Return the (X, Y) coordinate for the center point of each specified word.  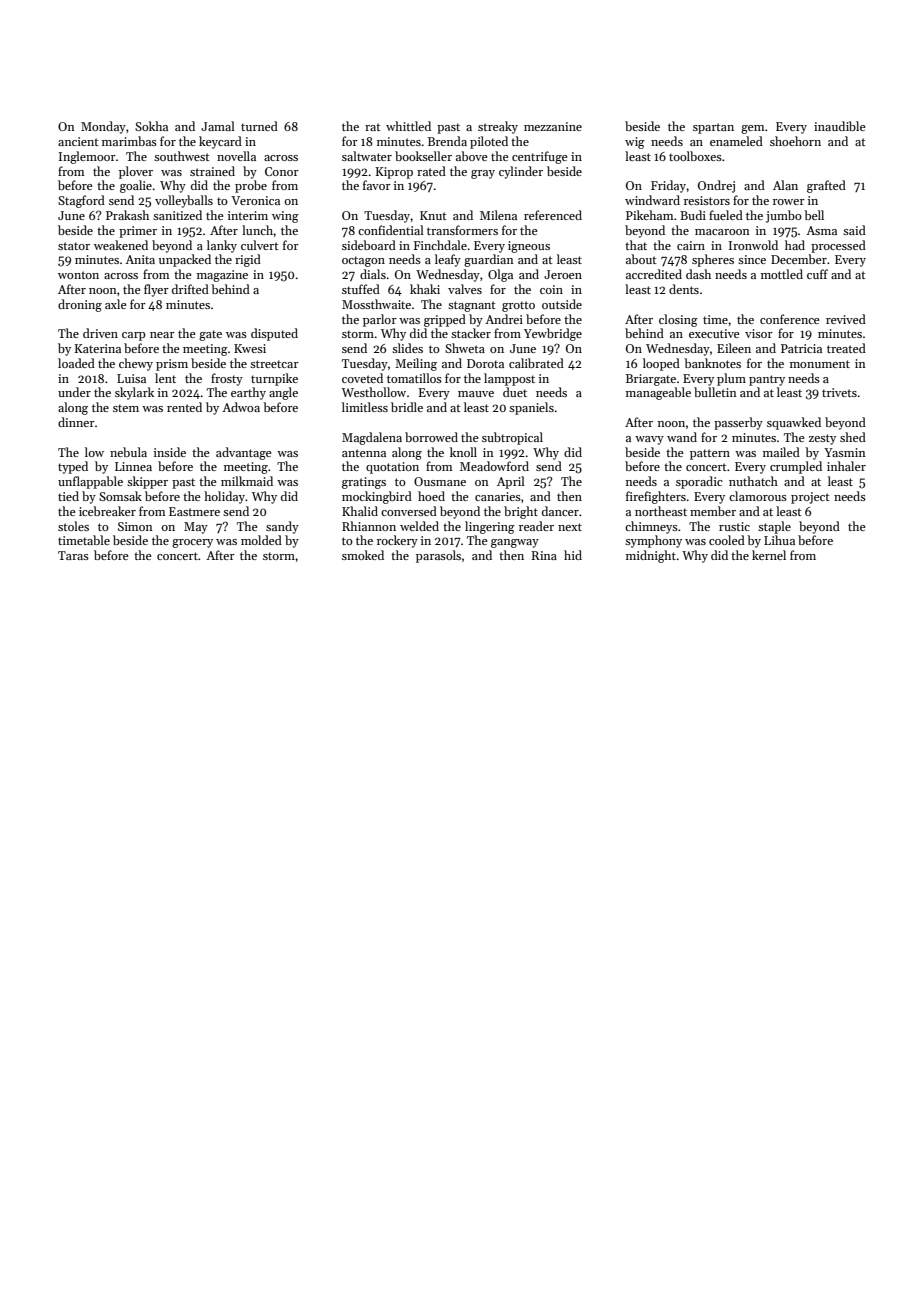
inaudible (840, 126)
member (713, 511)
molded (261, 540)
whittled (408, 126)
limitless (365, 407)
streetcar (274, 364)
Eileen (734, 348)
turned (259, 126)
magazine (222, 276)
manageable (658, 393)
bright (521, 512)
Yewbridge (553, 334)
